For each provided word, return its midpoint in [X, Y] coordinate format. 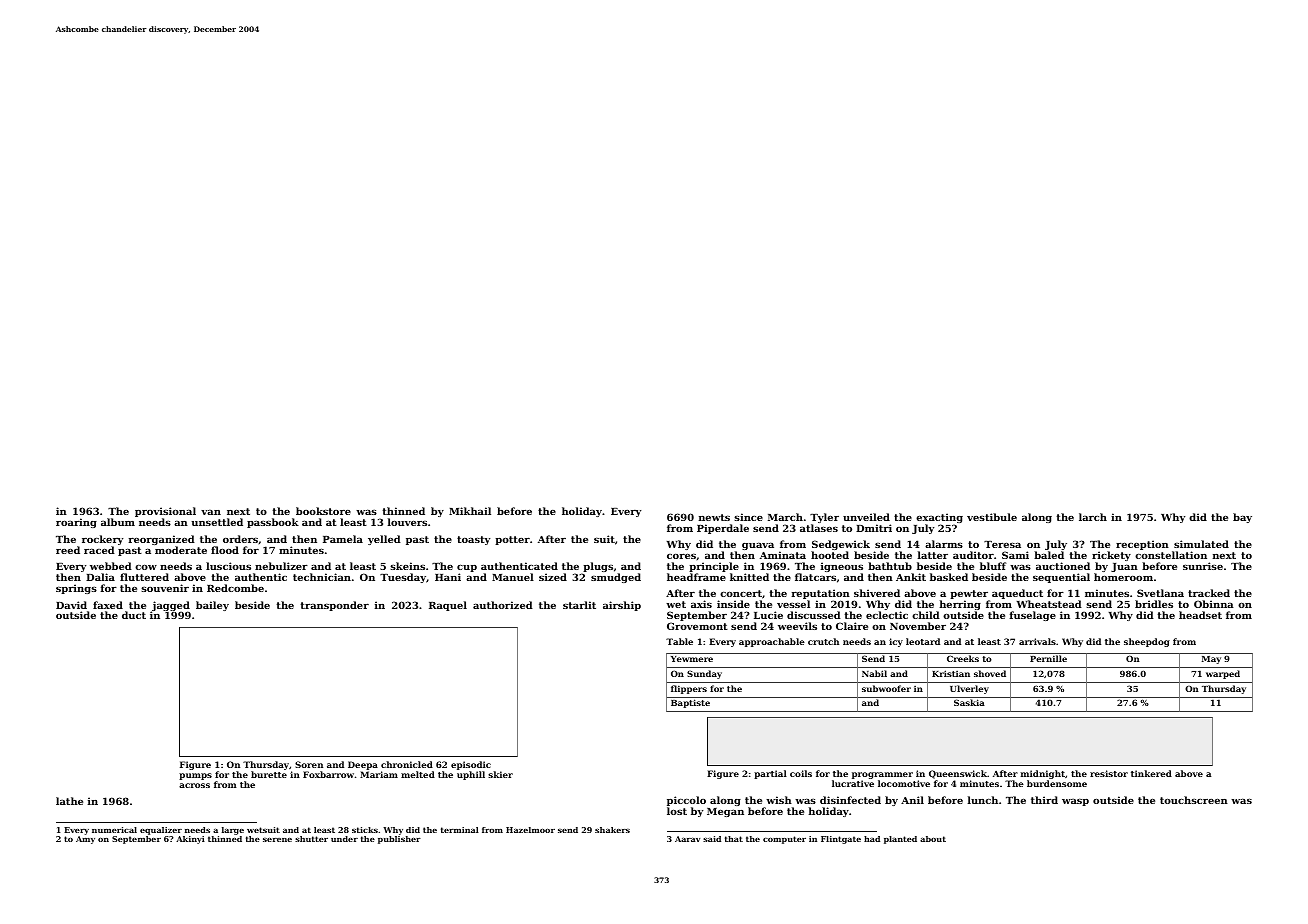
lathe [69, 801]
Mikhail [470, 511]
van [211, 512]
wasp [1075, 802]
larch [1093, 517]
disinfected [850, 800]
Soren [309, 764]
